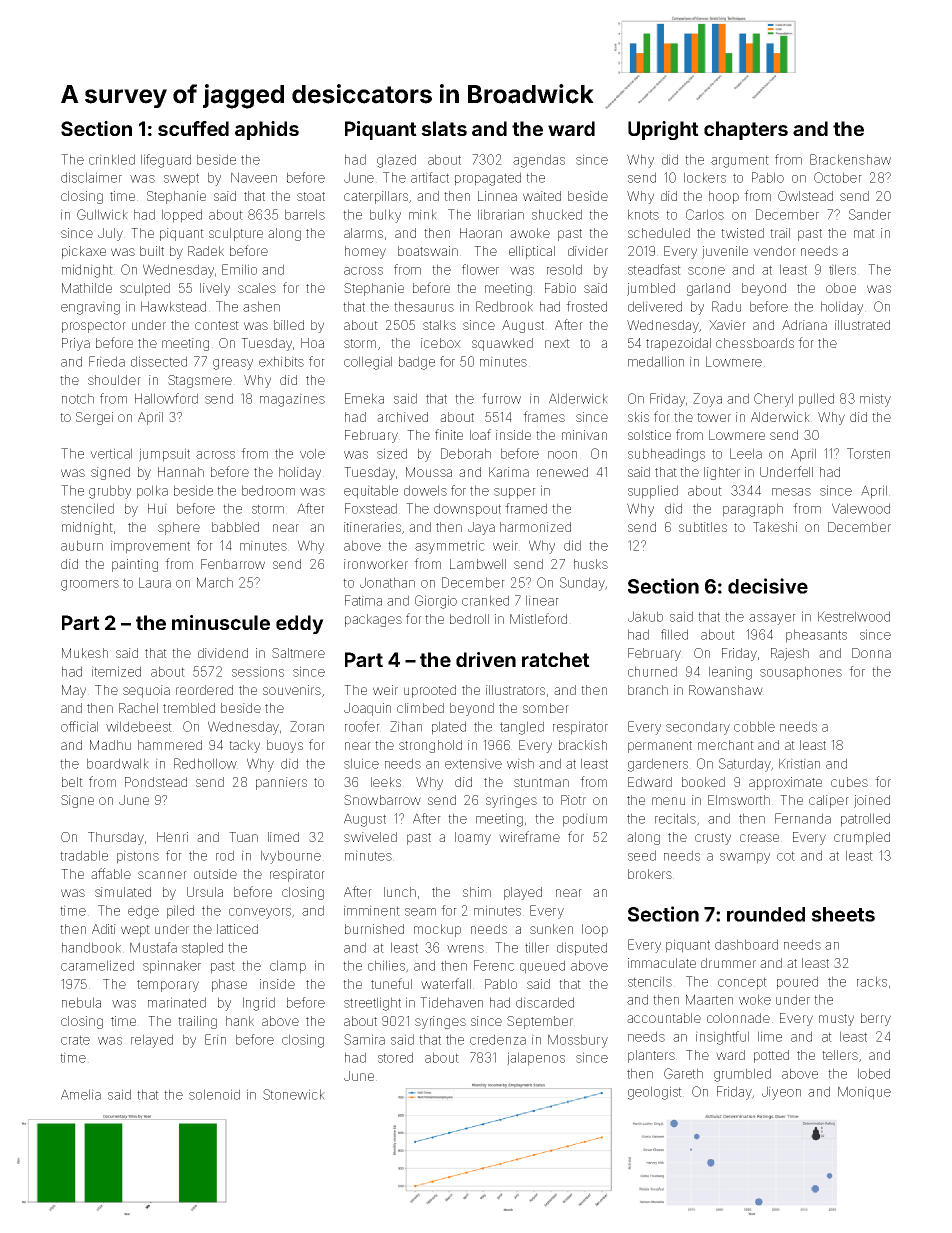 The height and width of the document is (1233, 952). I want to click on Adriana, so click(804, 325).
